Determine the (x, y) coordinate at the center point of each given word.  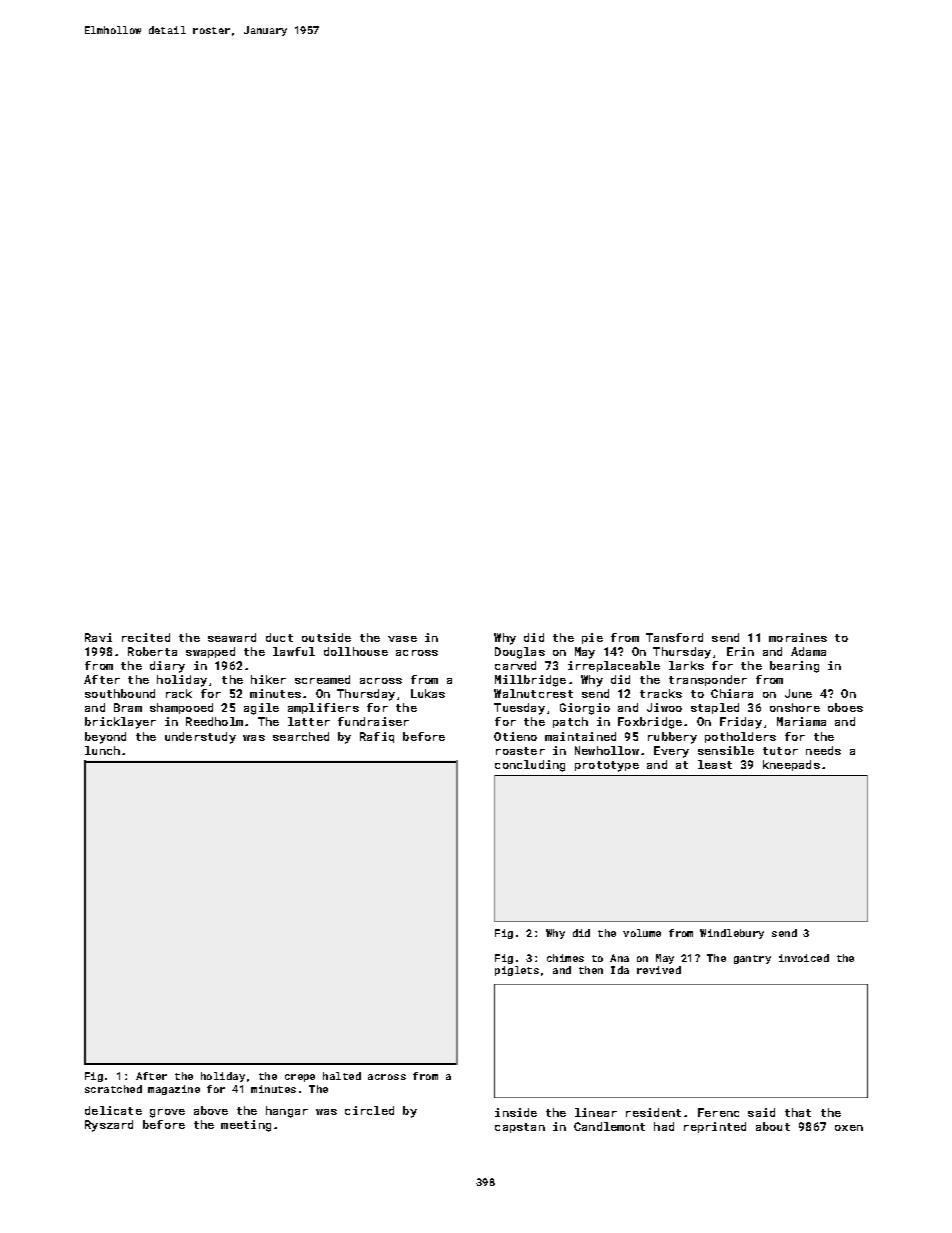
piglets (517, 971)
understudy (200, 738)
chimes (565, 958)
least (715, 764)
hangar (287, 1112)
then (591, 970)
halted (342, 1076)
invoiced (804, 958)
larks (686, 665)
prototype (607, 766)
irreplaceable (614, 666)
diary (167, 667)
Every (671, 752)
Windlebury (732, 934)
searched (301, 736)
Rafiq (377, 737)
